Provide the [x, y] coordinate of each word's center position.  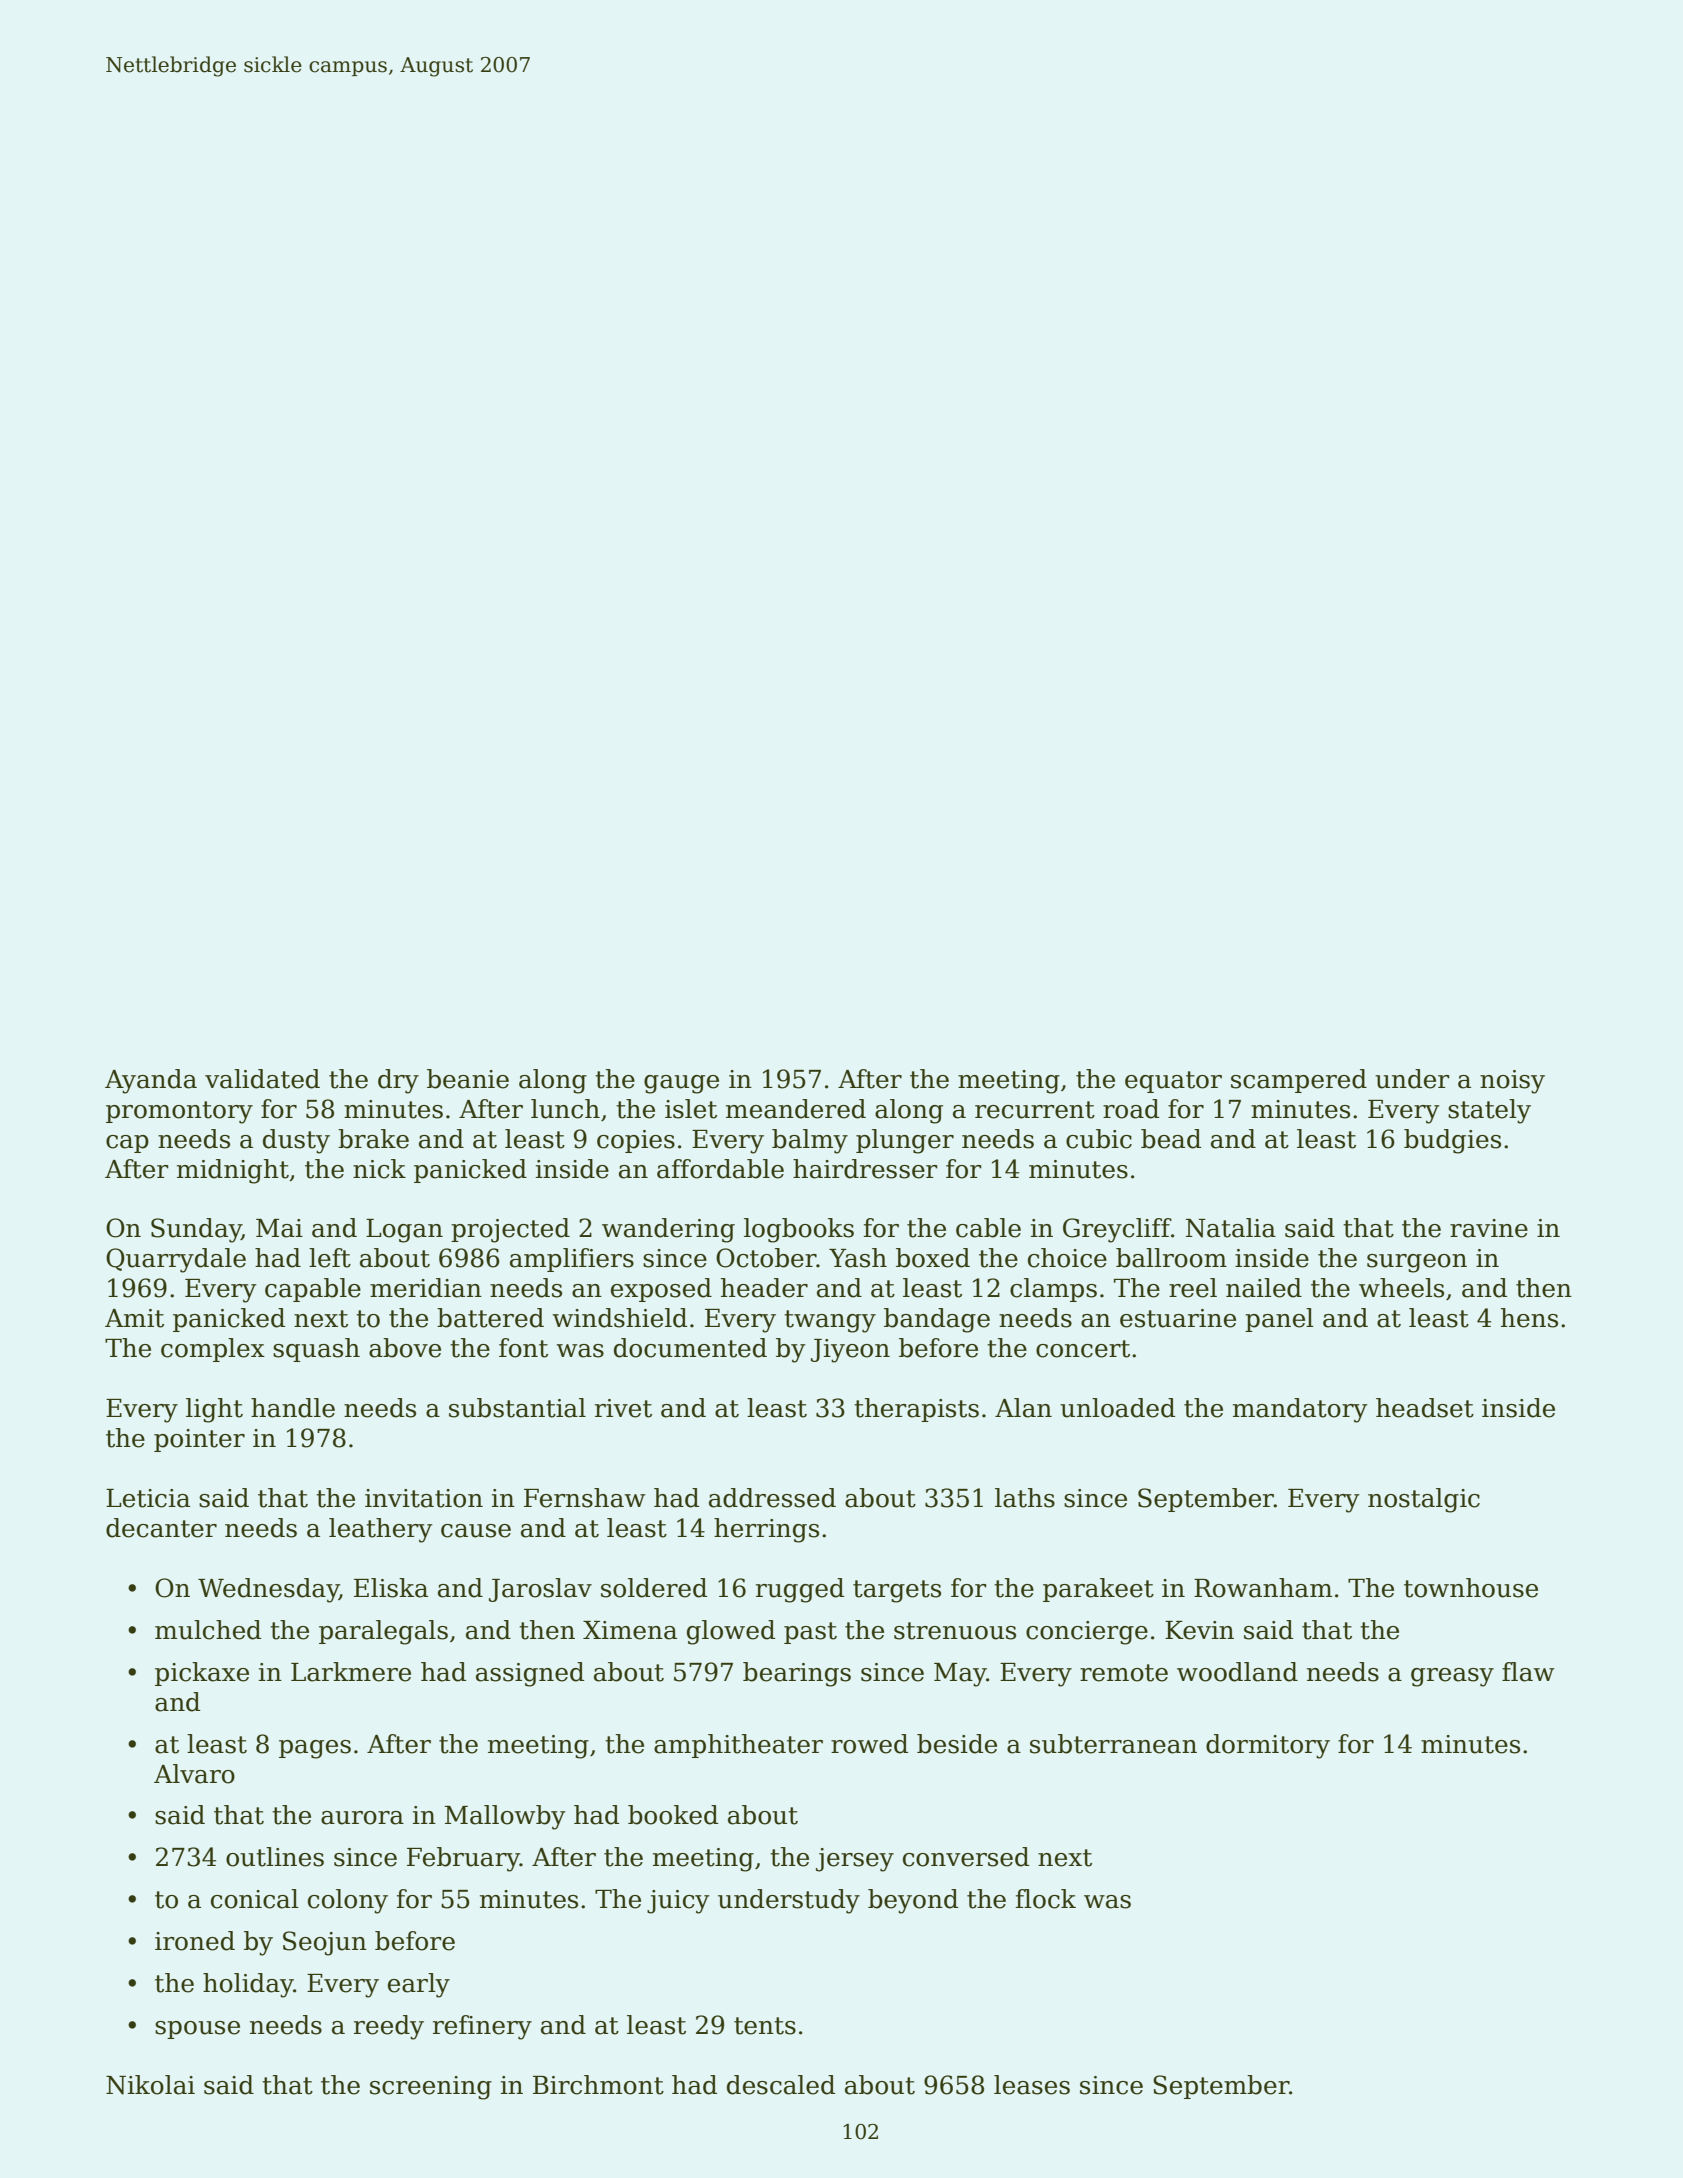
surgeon [1417, 1263]
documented [690, 1348]
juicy [678, 1902]
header [764, 1288]
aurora [362, 1818]
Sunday [196, 1230]
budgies [1452, 1141]
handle [293, 1408]
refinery [482, 2027]
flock [1046, 1899]
